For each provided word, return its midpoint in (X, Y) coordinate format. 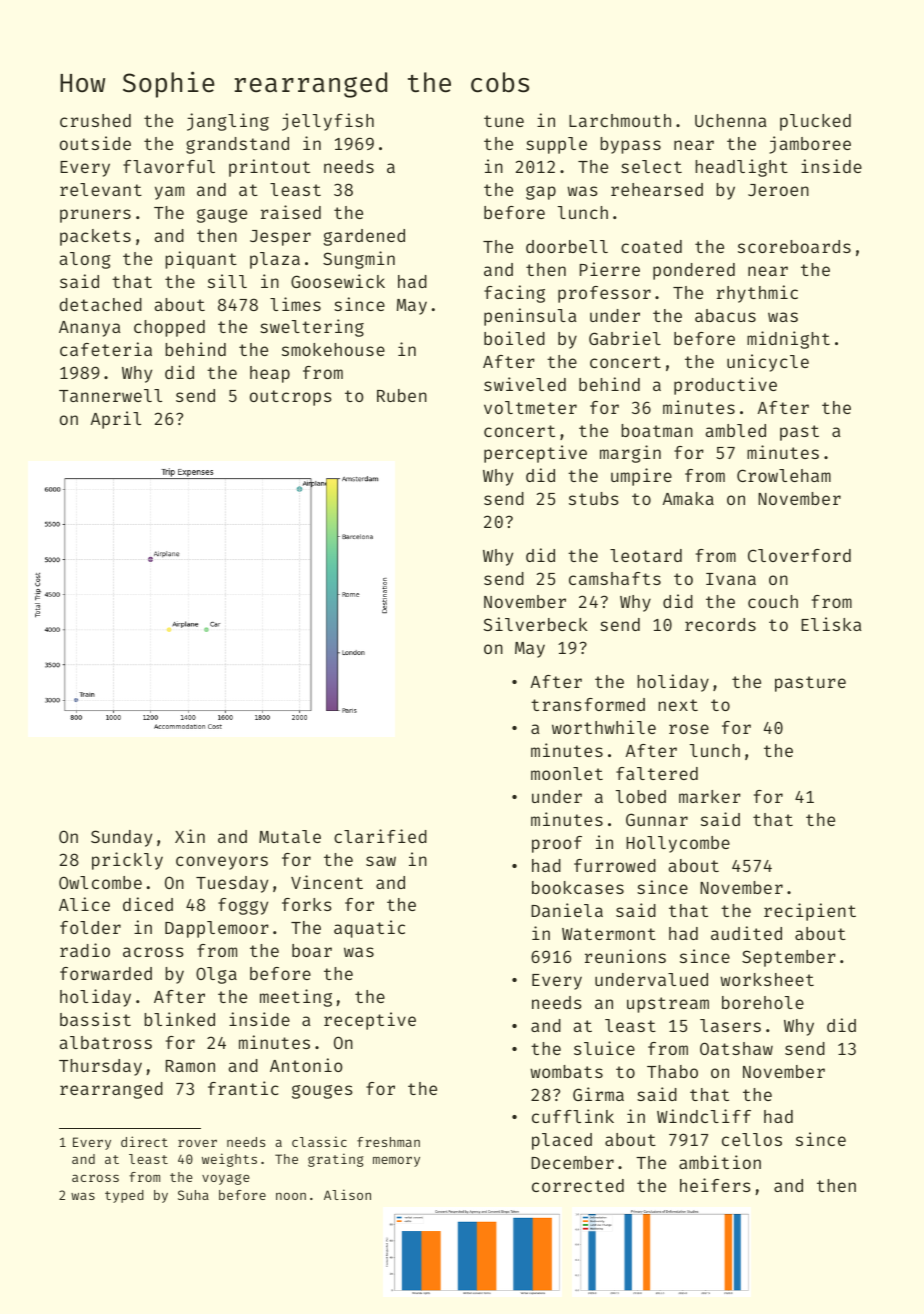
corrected (578, 1185)
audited (746, 933)
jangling (228, 122)
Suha (193, 1195)
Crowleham (784, 475)
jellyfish (328, 122)
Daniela (567, 910)
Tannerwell (110, 395)
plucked (815, 122)
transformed (588, 704)
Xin (190, 836)
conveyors (222, 863)
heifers (715, 1185)
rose (689, 729)
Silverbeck (536, 624)
